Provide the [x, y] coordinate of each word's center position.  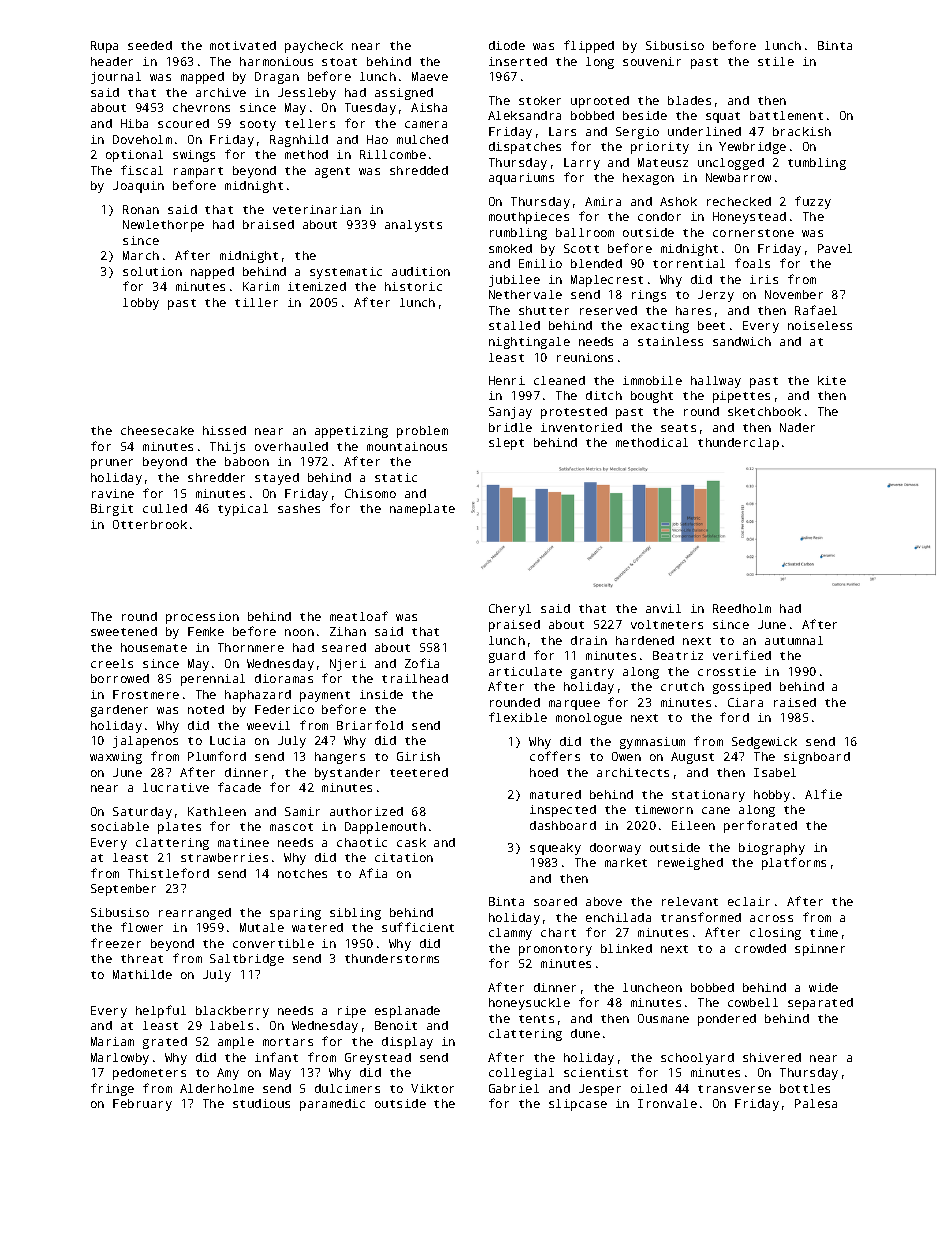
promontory [555, 950]
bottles [805, 1088]
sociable [120, 826]
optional [134, 156]
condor [659, 216]
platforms [794, 863]
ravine [113, 493]
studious [261, 1103]
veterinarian [317, 209]
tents [536, 1019]
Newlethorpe [163, 226]
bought [652, 397]
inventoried [581, 427]
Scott [581, 248]
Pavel [835, 248]
